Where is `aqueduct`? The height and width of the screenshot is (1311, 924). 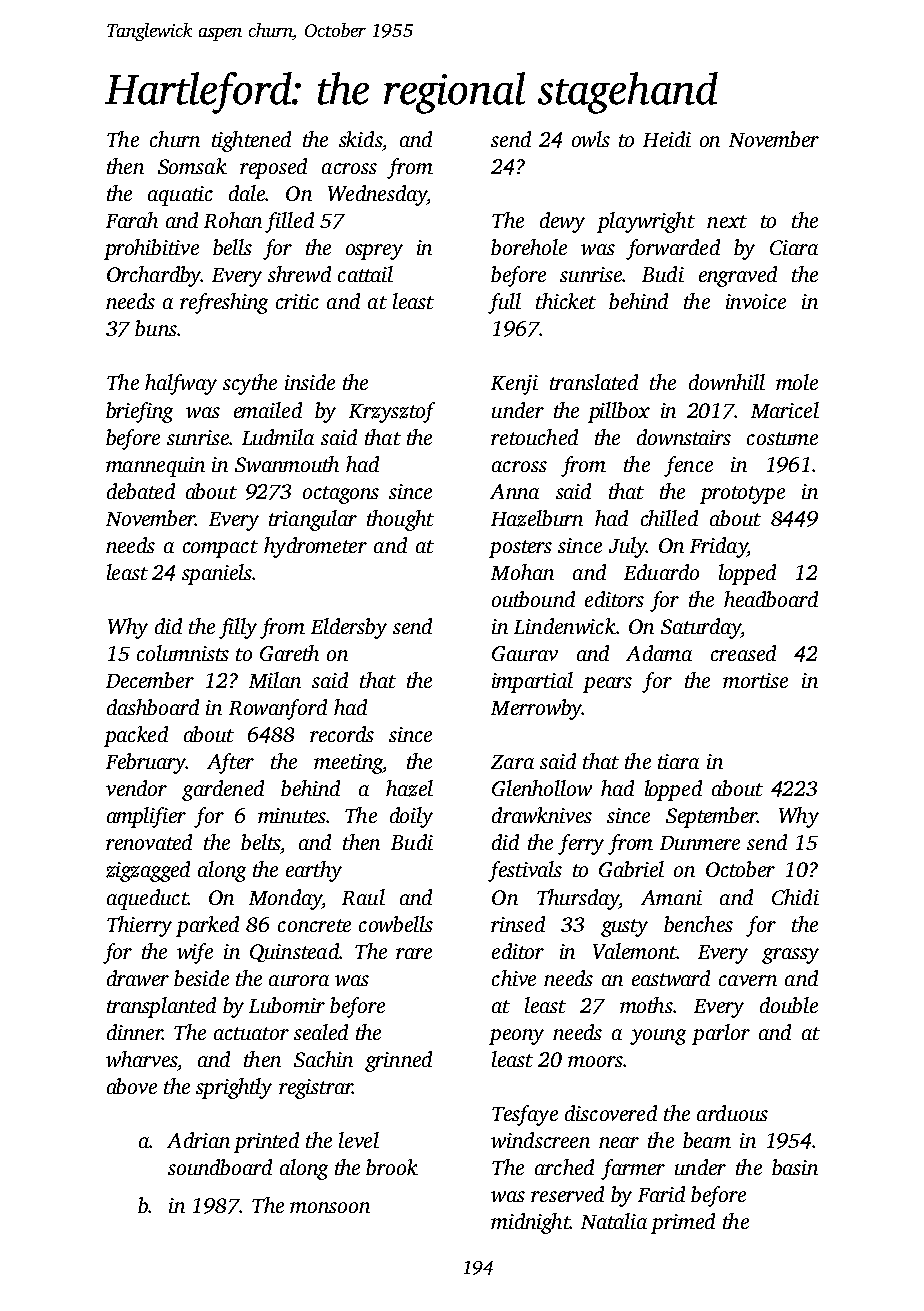
aqueduct is located at coordinates (147, 899).
